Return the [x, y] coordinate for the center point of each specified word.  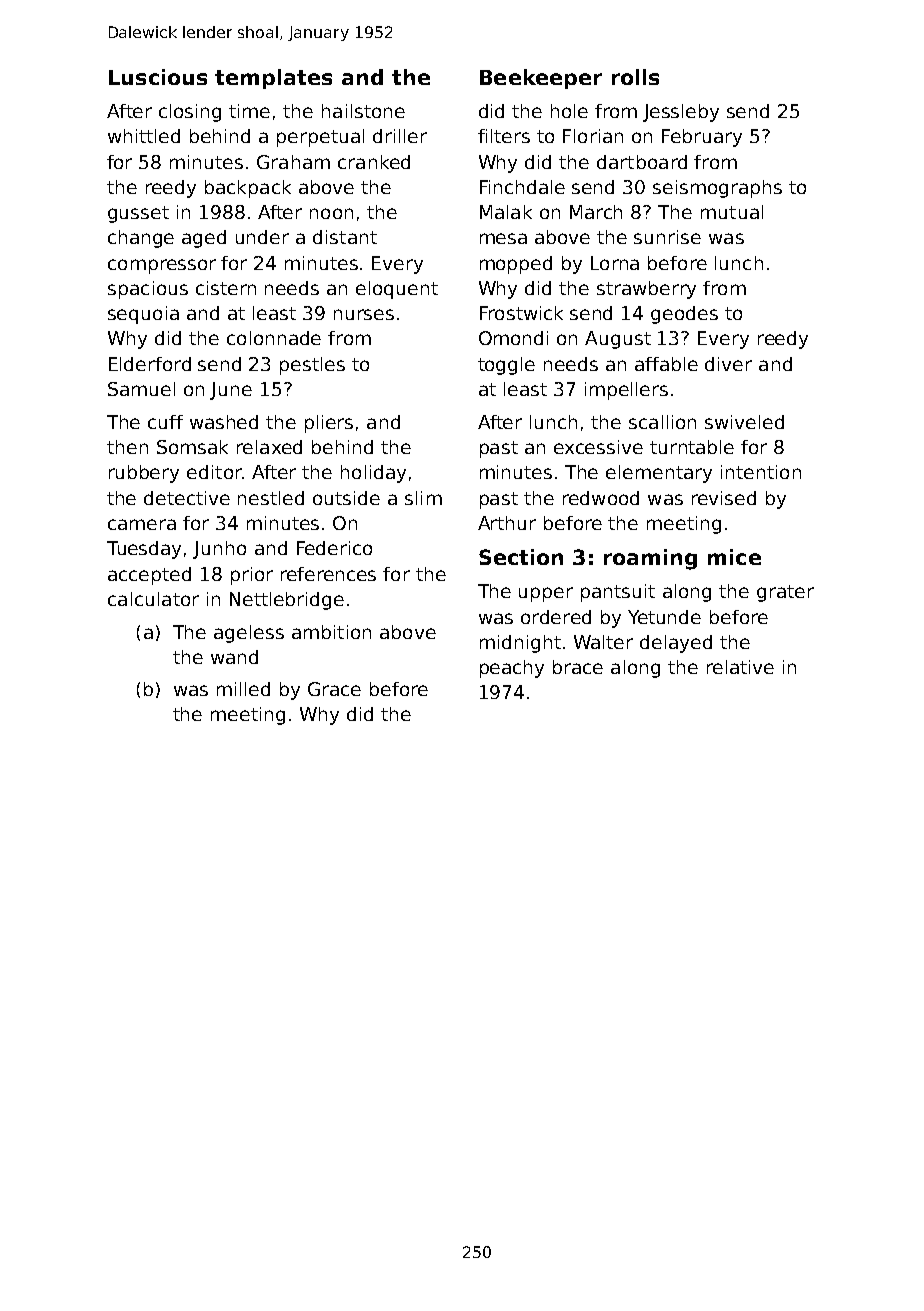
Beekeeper [541, 79]
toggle [506, 366]
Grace [334, 689]
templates [273, 79]
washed [224, 422]
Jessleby [681, 113]
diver [728, 364]
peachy [512, 669]
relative [740, 667]
